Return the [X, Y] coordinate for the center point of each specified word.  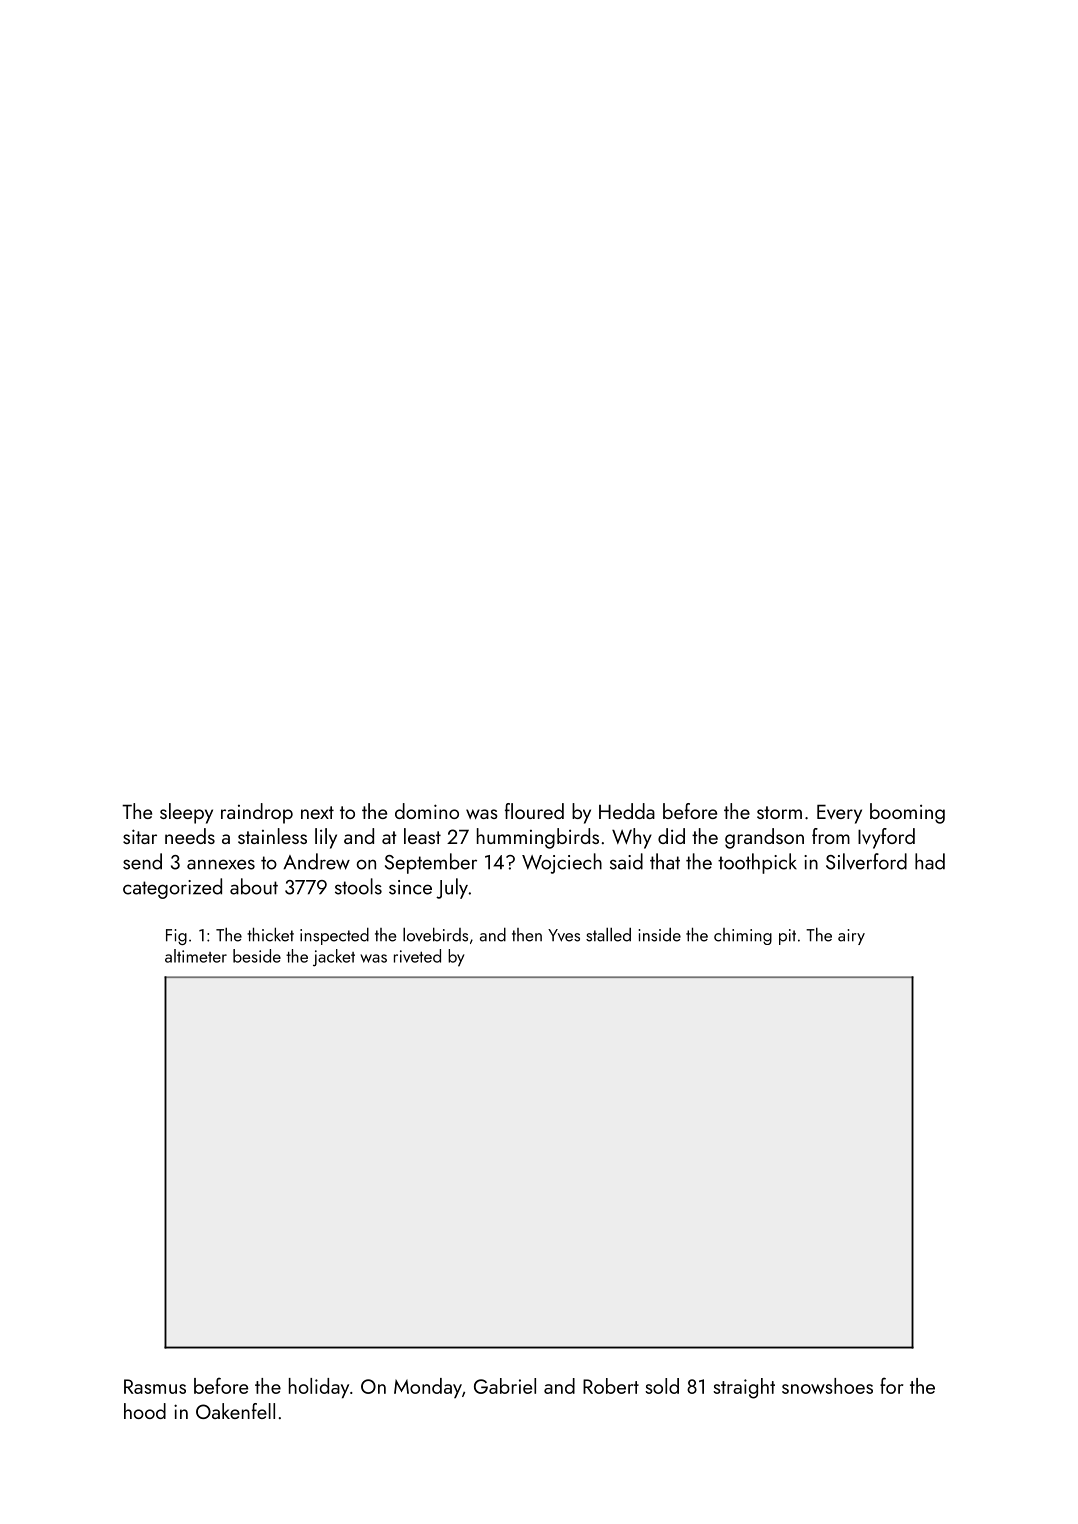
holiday [319, 1388]
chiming [743, 936]
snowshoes [827, 1386]
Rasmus [155, 1386]
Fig [176, 937]
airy [851, 937]
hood [145, 1411]
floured [534, 811]
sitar [140, 836]
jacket [334, 958]
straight [744, 1388]
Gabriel [505, 1386]
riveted [417, 956]
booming [907, 813]
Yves [564, 935]
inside [660, 935]
